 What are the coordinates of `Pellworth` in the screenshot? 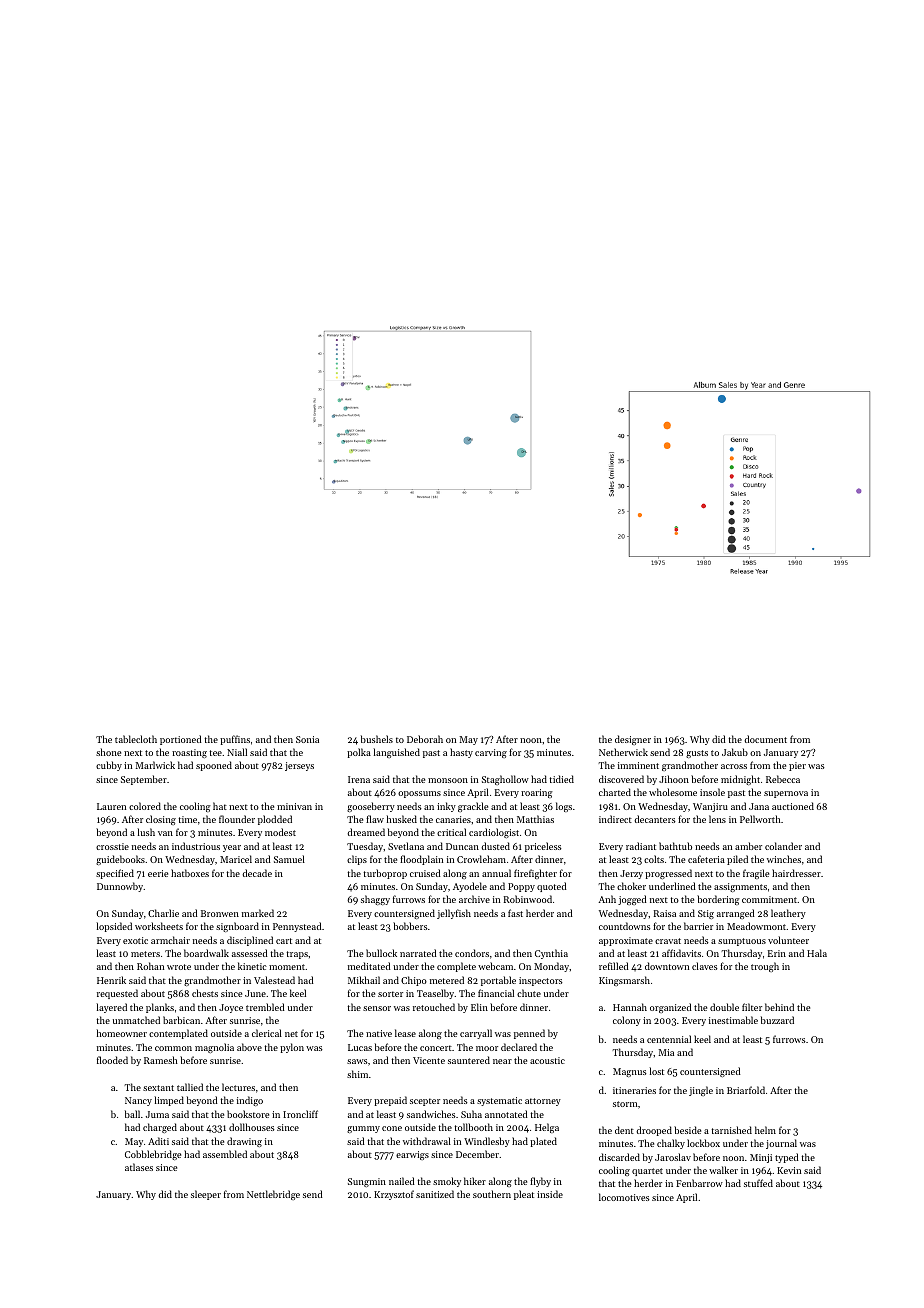 It's located at (760, 819).
